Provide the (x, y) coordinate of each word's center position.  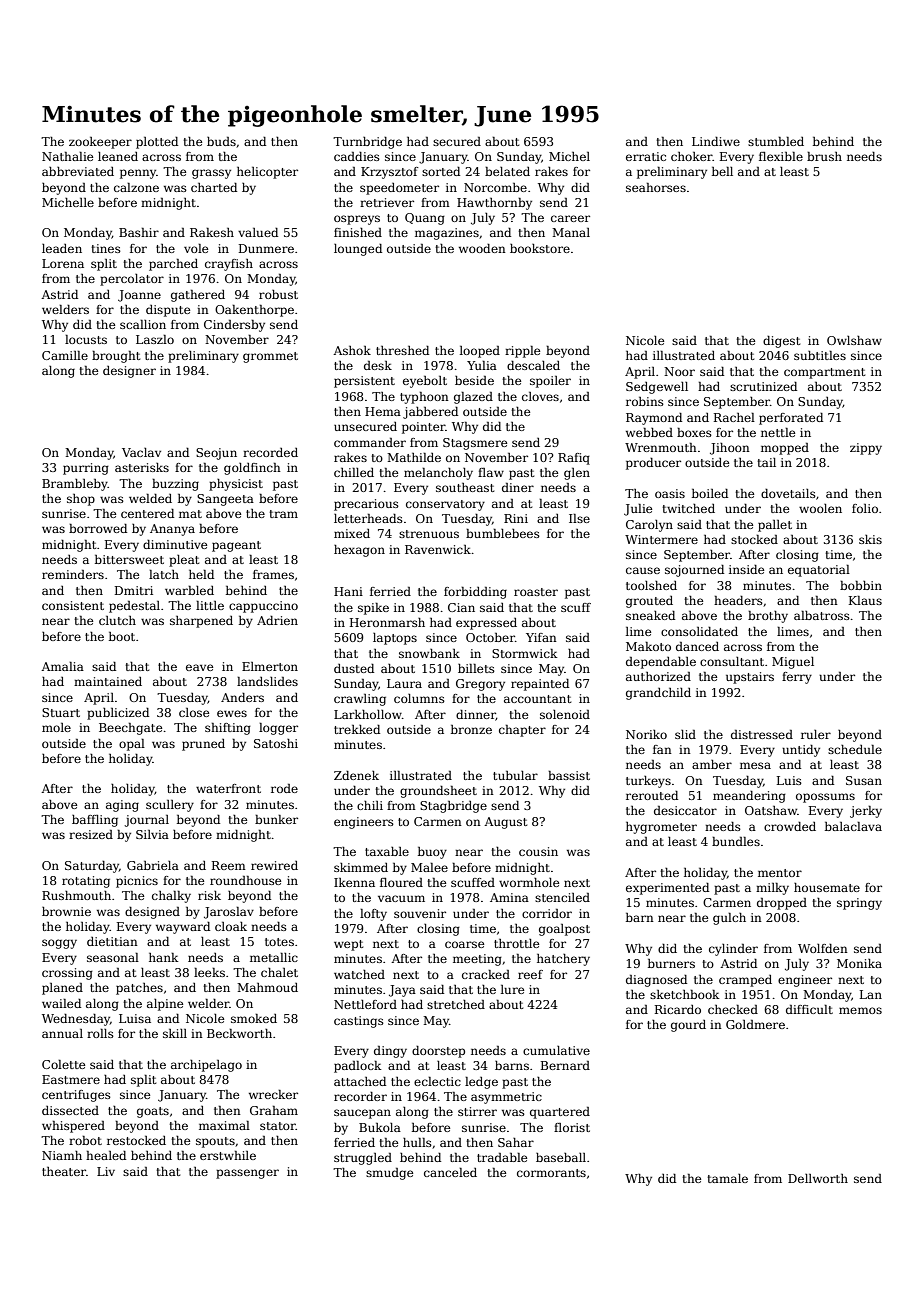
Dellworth (818, 1178)
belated (507, 171)
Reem (229, 865)
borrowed (98, 528)
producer (653, 464)
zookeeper (100, 143)
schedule (855, 749)
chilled (354, 472)
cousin (538, 851)
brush (824, 156)
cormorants (551, 1173)
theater (64, 1171)
